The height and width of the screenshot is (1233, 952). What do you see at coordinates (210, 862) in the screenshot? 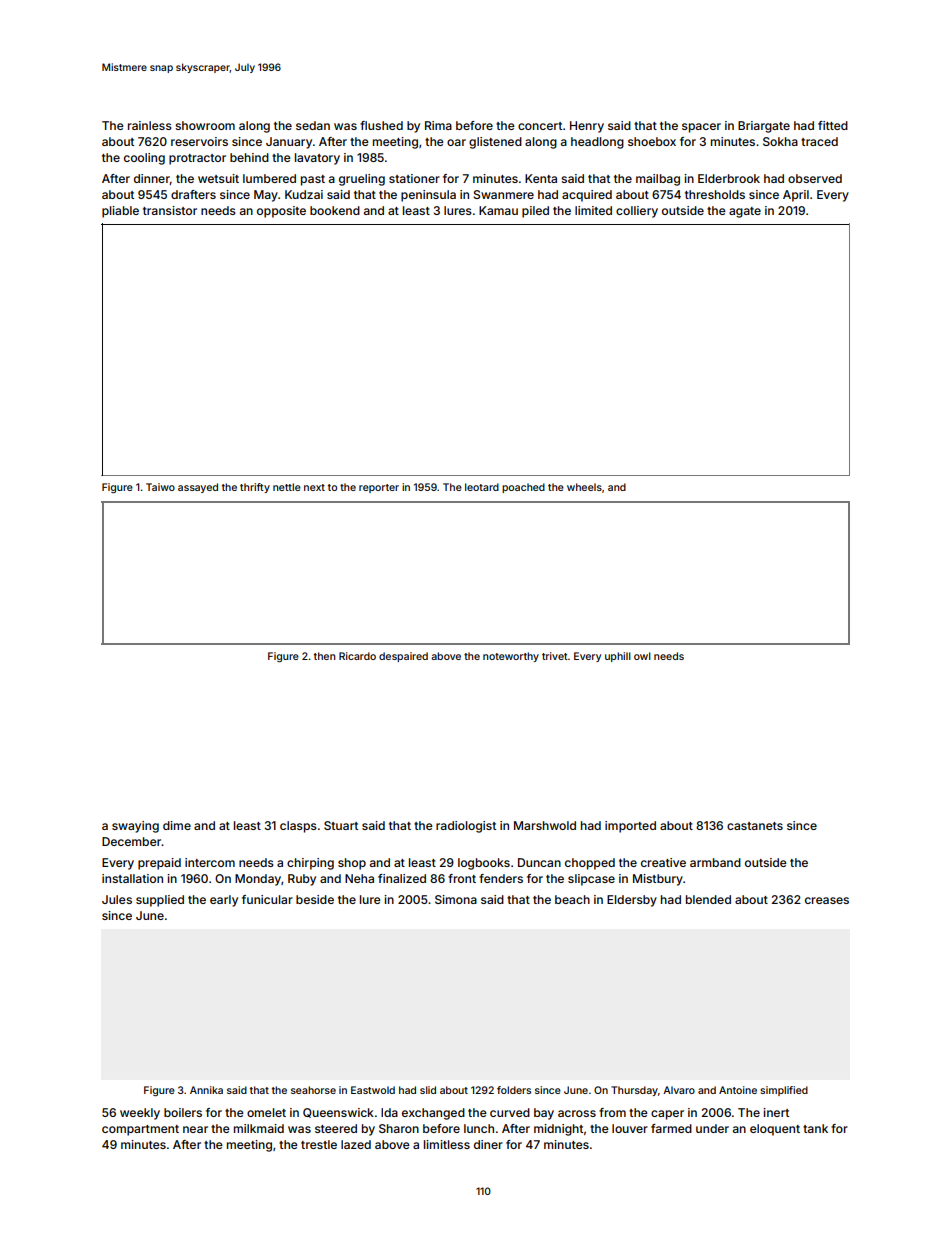
I see `intercom` at bounding box center [210, 862].
